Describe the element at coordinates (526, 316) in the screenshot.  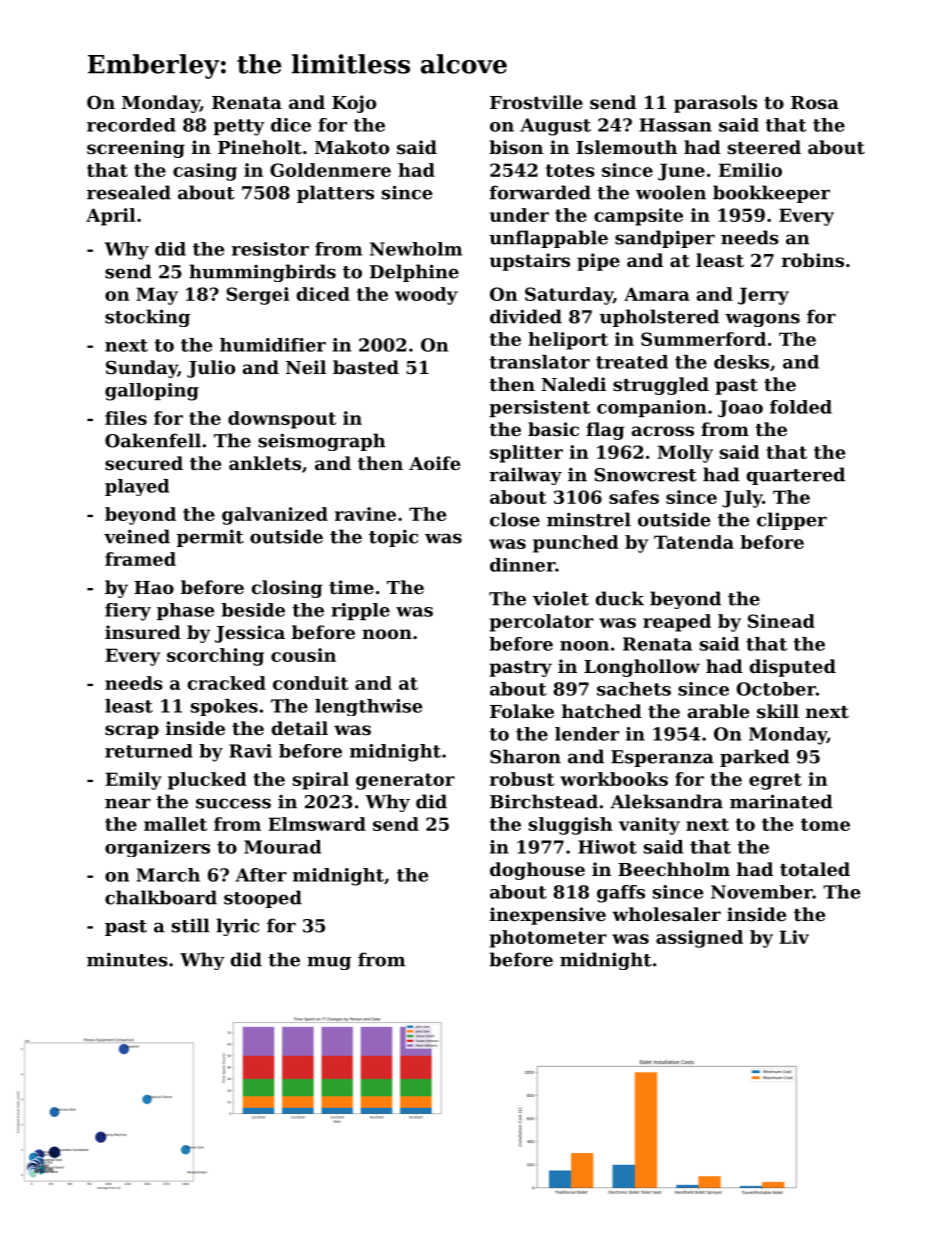
I see `divided` at that location.
